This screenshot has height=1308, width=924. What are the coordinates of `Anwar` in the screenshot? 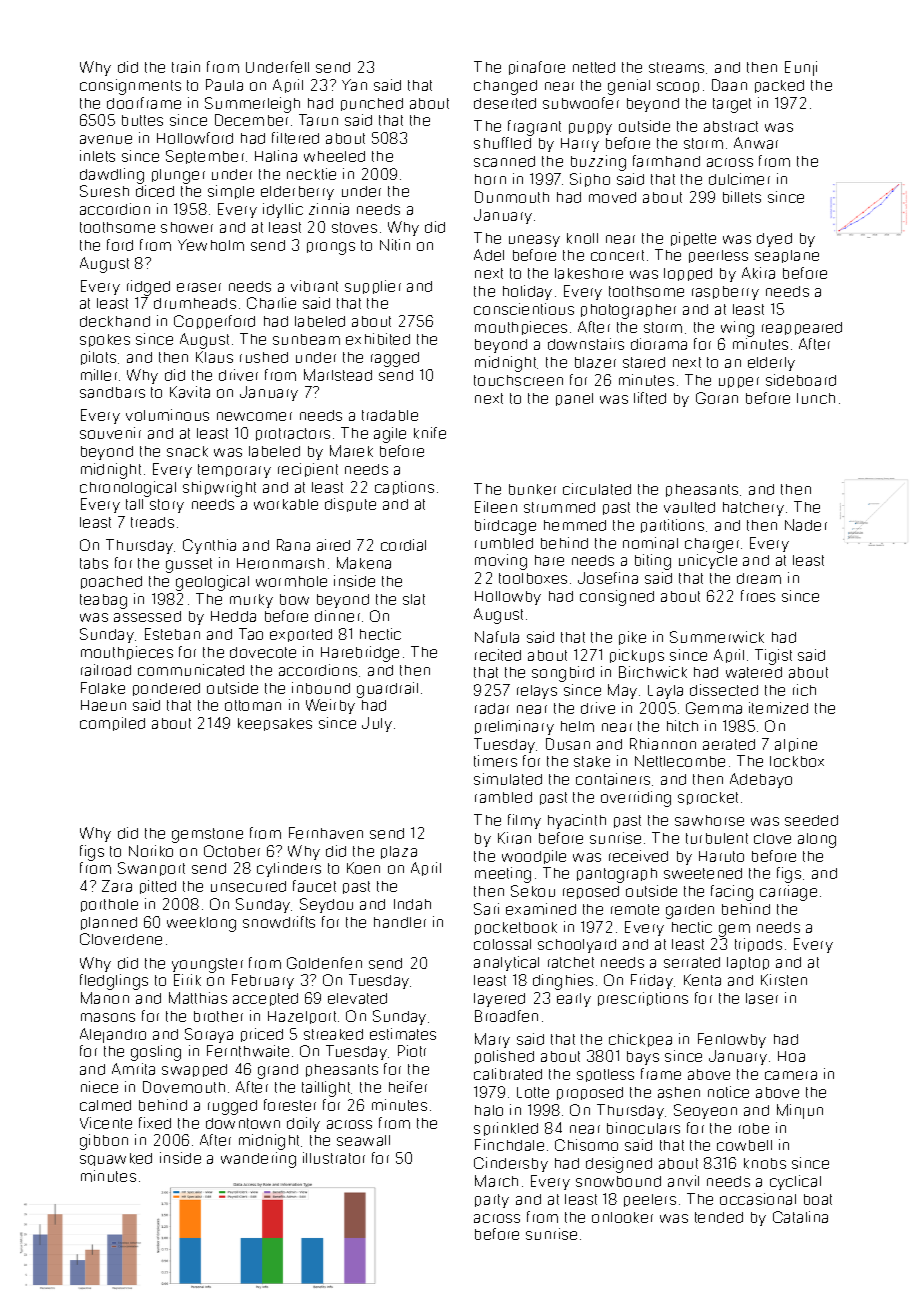 It's located at (756, 143).
